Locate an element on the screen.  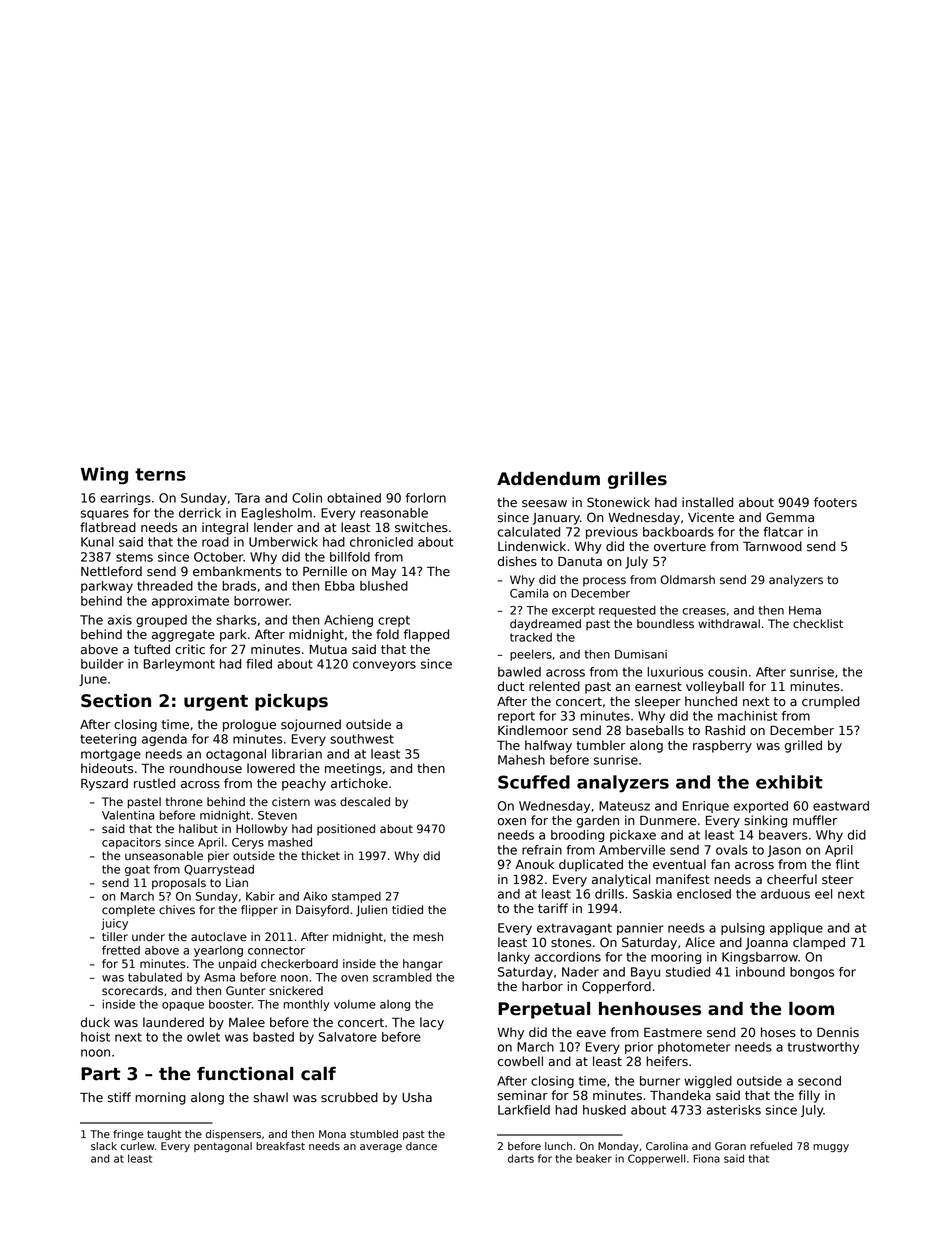
Wing is located at coordinates (104, 476).
